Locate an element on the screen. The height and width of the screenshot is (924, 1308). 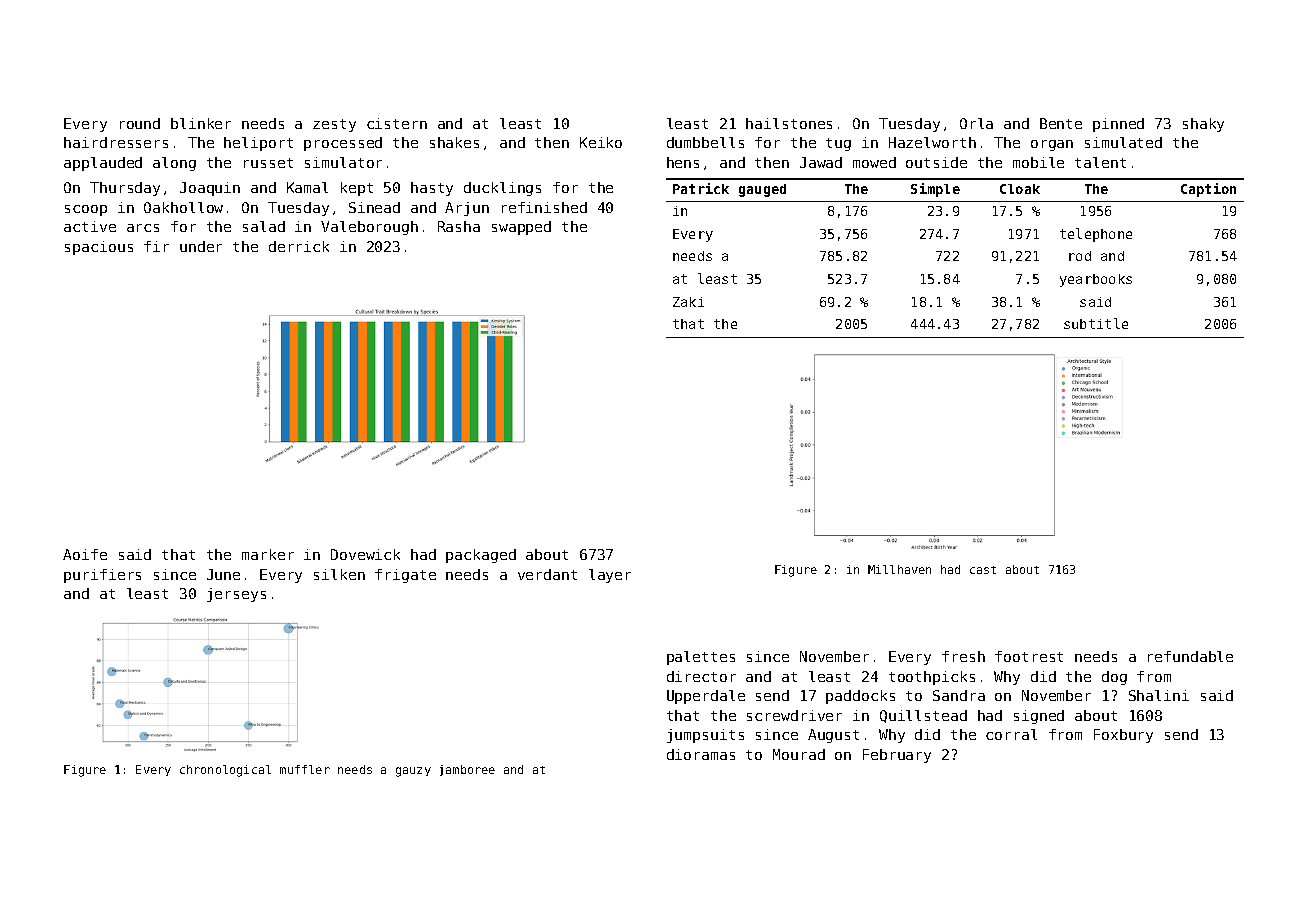
purifiers is located at coordinates (102, 576).
